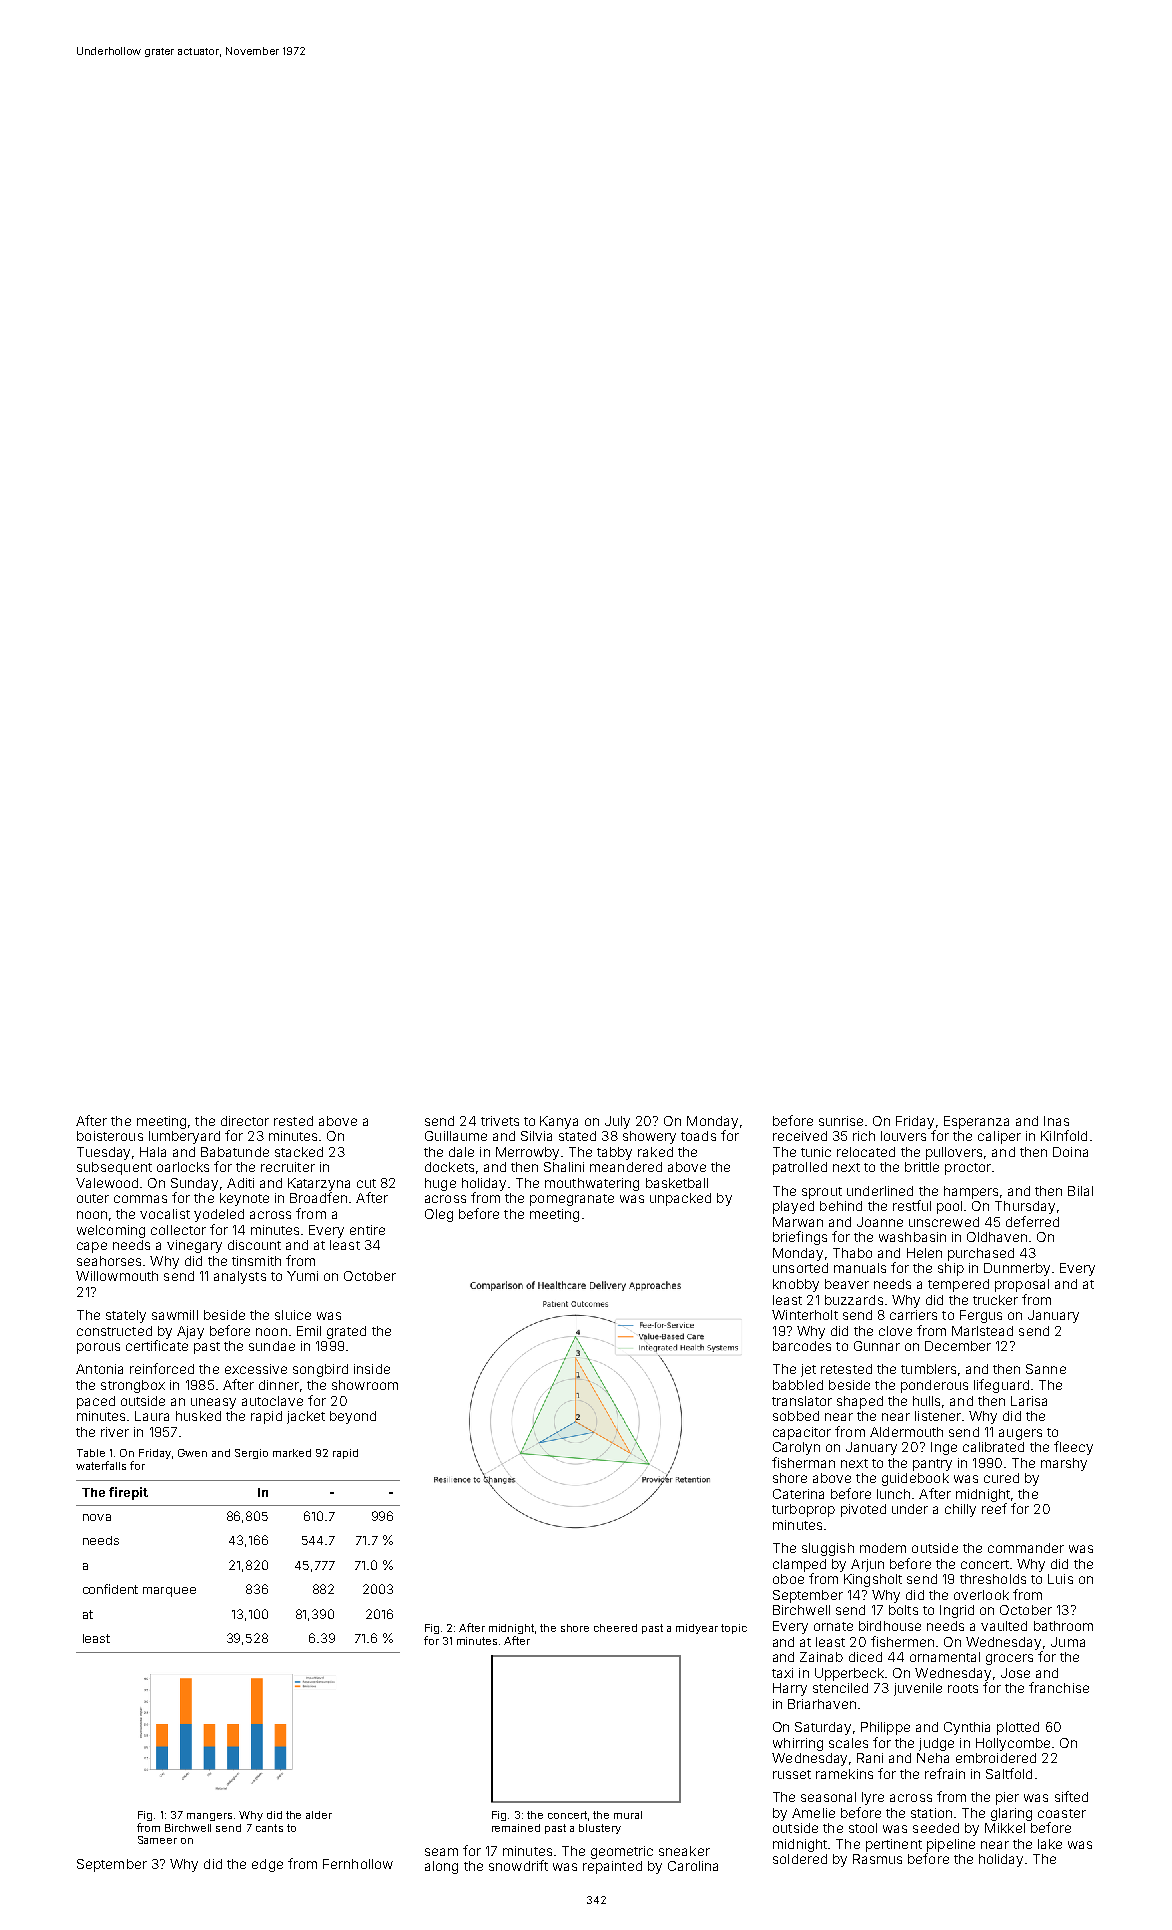 The image size is (1172, 1930). What do you see at coordinates (792, 1774) in the screenshot?
I see `russet` at bounding box center [792, 1774].
